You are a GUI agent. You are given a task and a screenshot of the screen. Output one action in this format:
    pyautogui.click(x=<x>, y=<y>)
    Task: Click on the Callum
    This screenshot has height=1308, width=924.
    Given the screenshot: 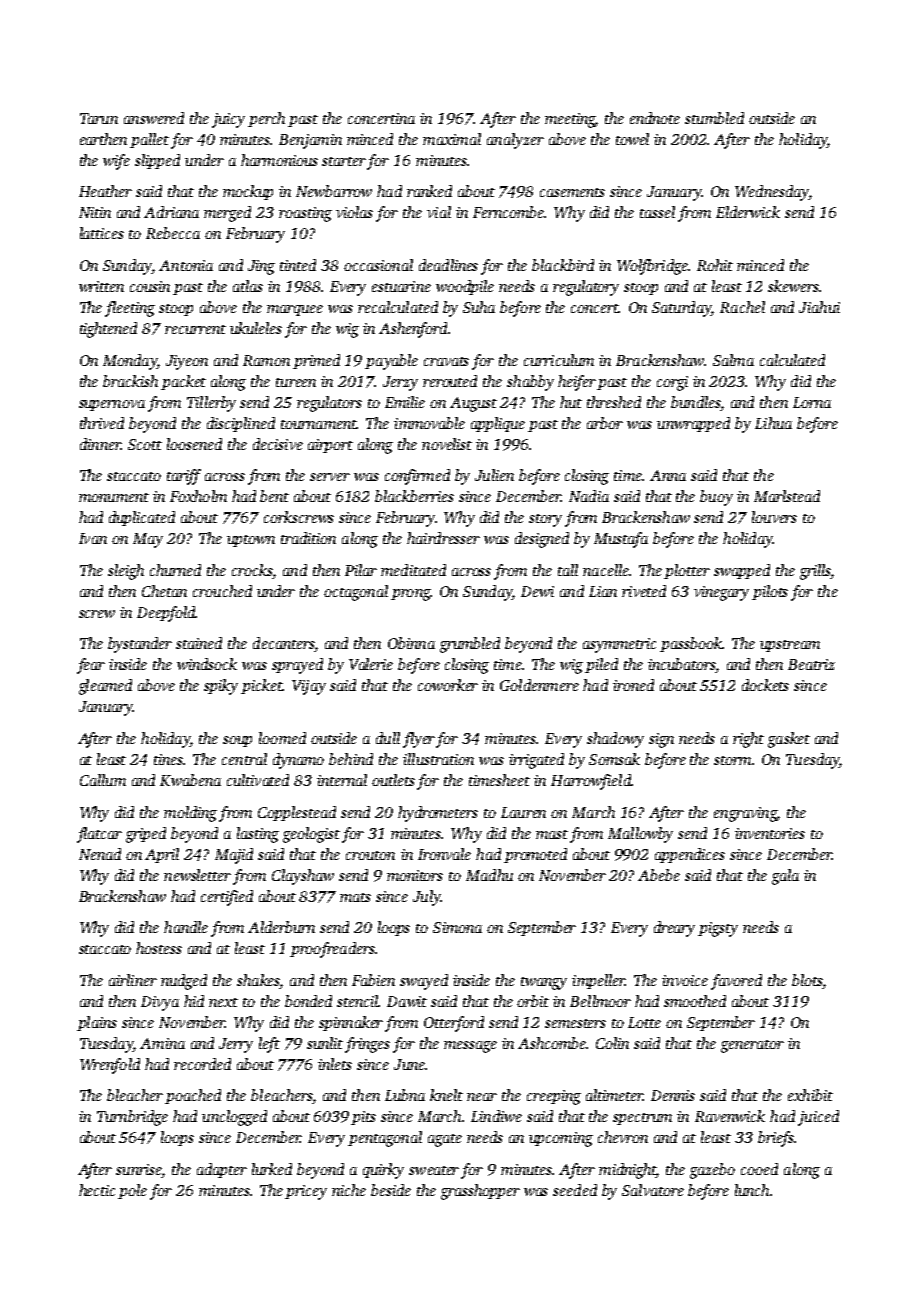 What is the action you would take?
    pyautogui.click(x=103, y=780)
